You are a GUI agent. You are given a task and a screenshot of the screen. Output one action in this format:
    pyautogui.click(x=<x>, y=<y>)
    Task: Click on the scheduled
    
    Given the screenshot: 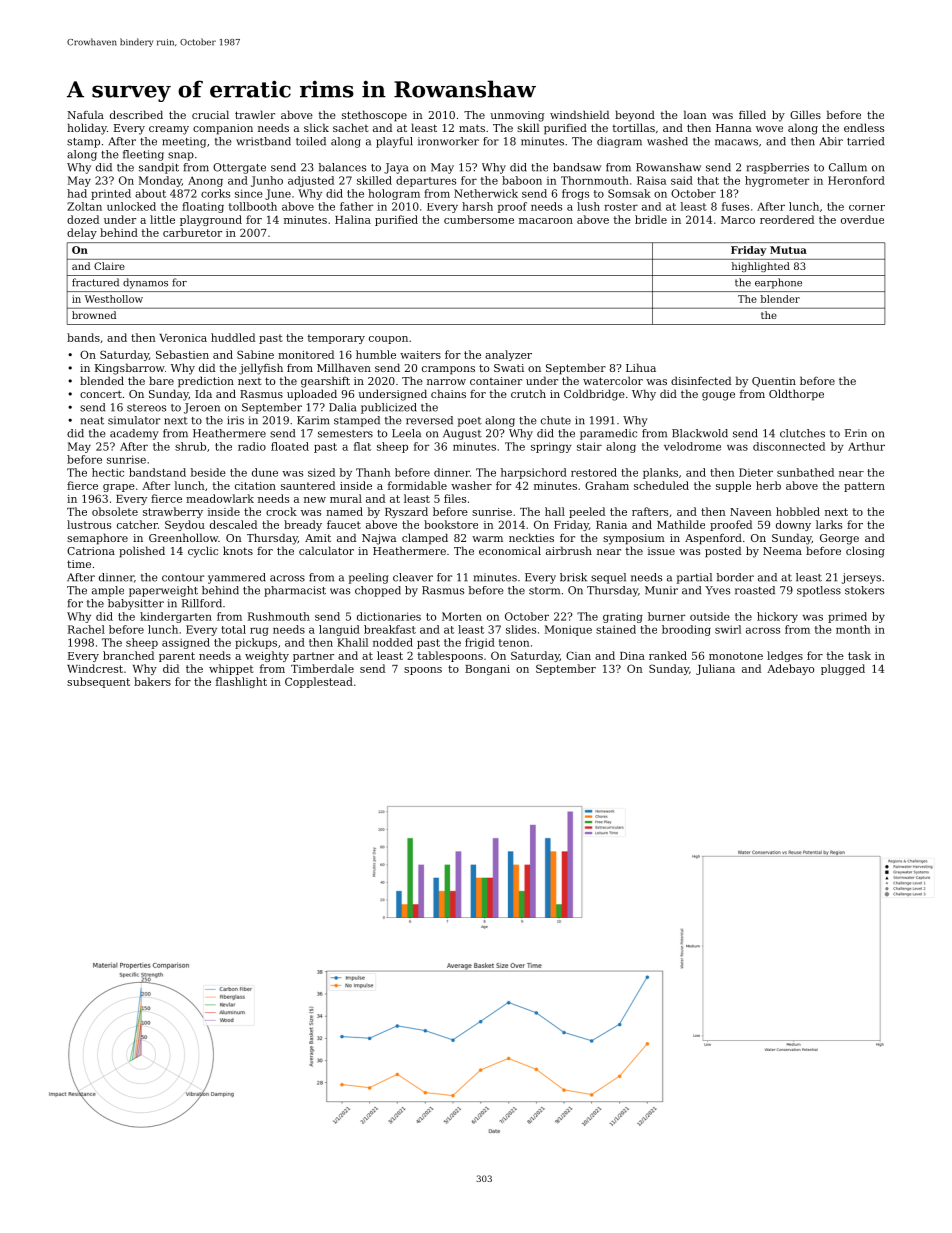 What is the action you would take?
    pyautogui.click(x=661, y=485)
